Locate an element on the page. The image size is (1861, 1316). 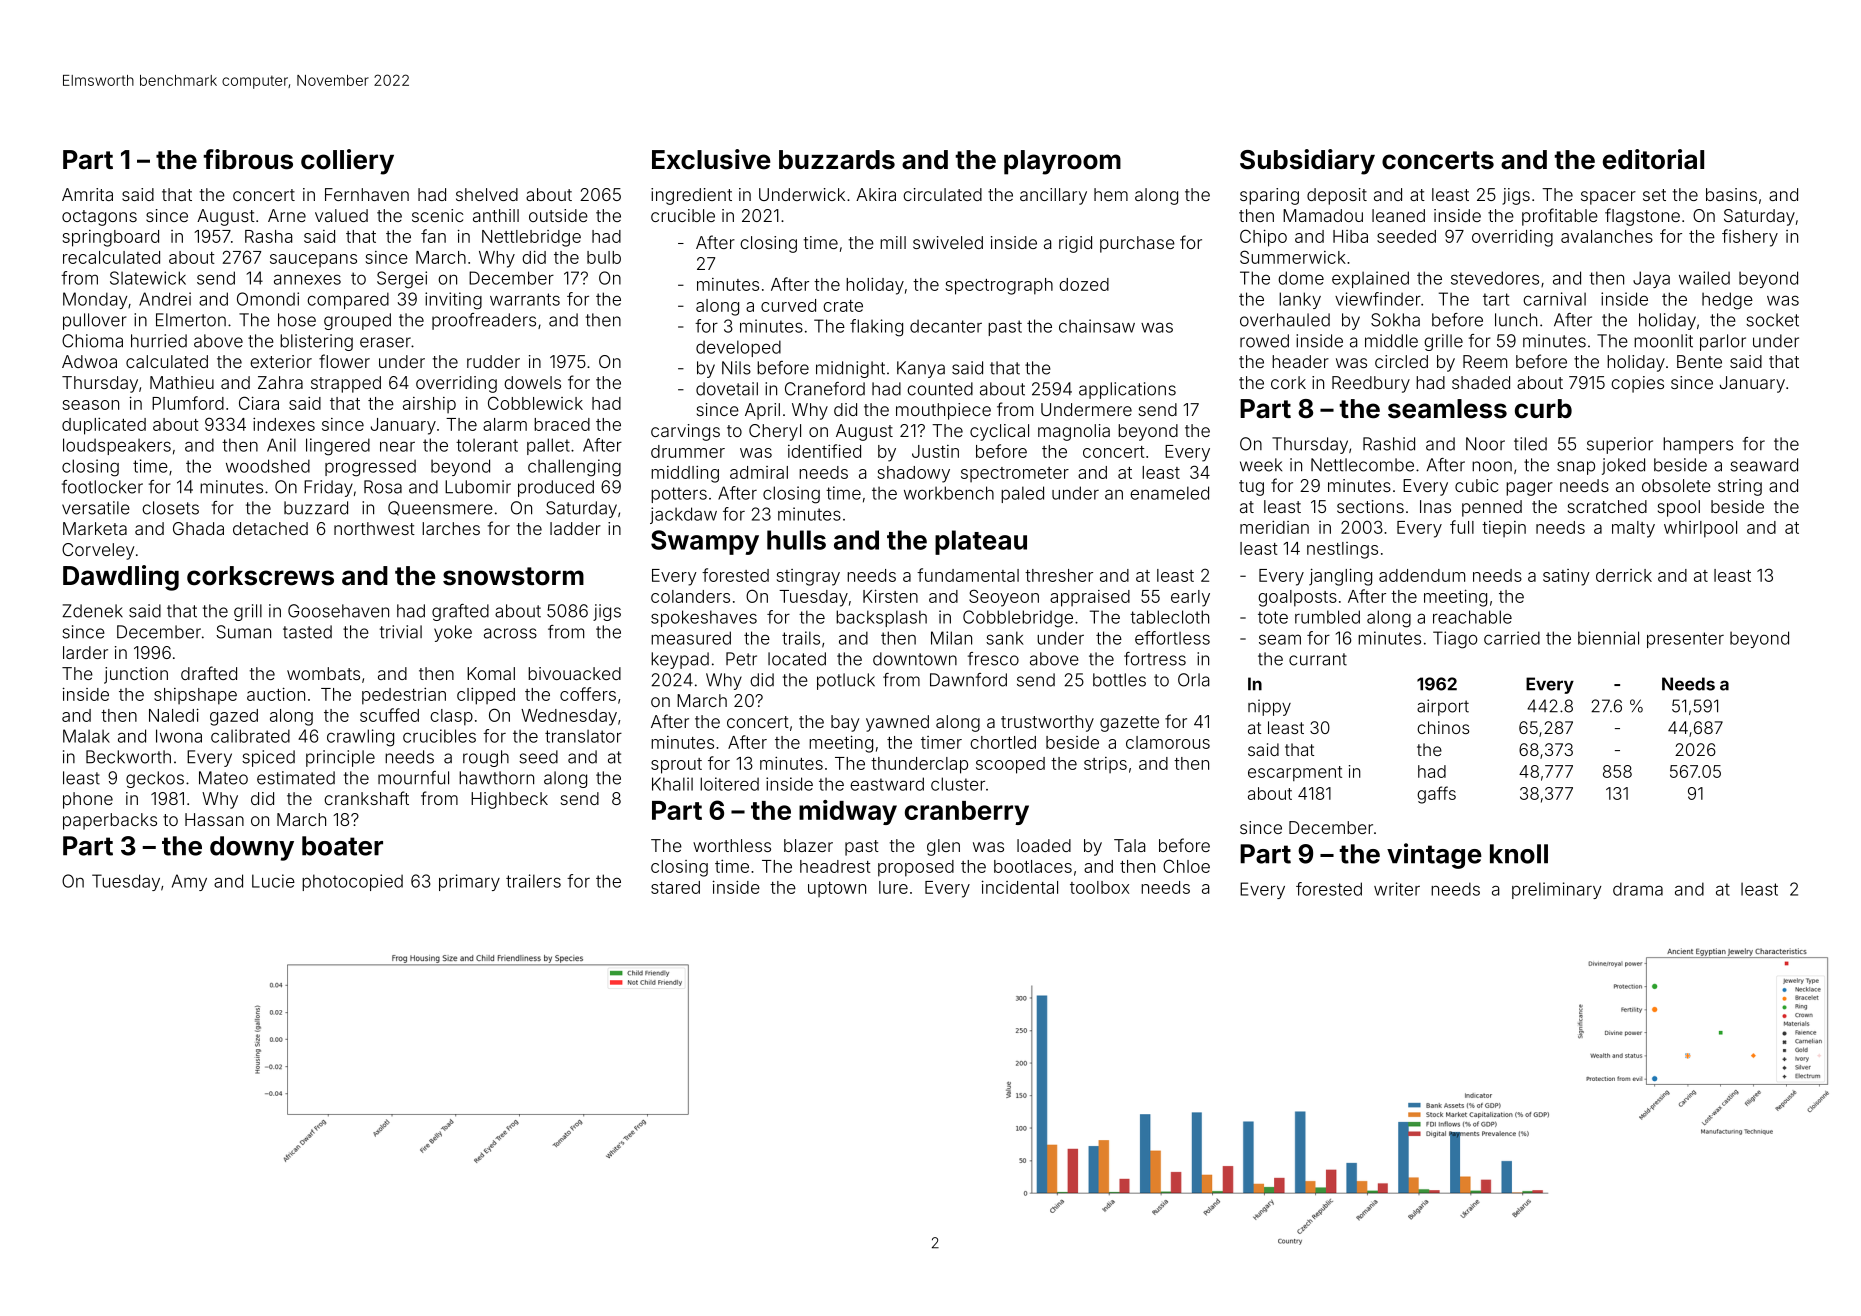
Highbeck is located at coordinates (509, 800).
